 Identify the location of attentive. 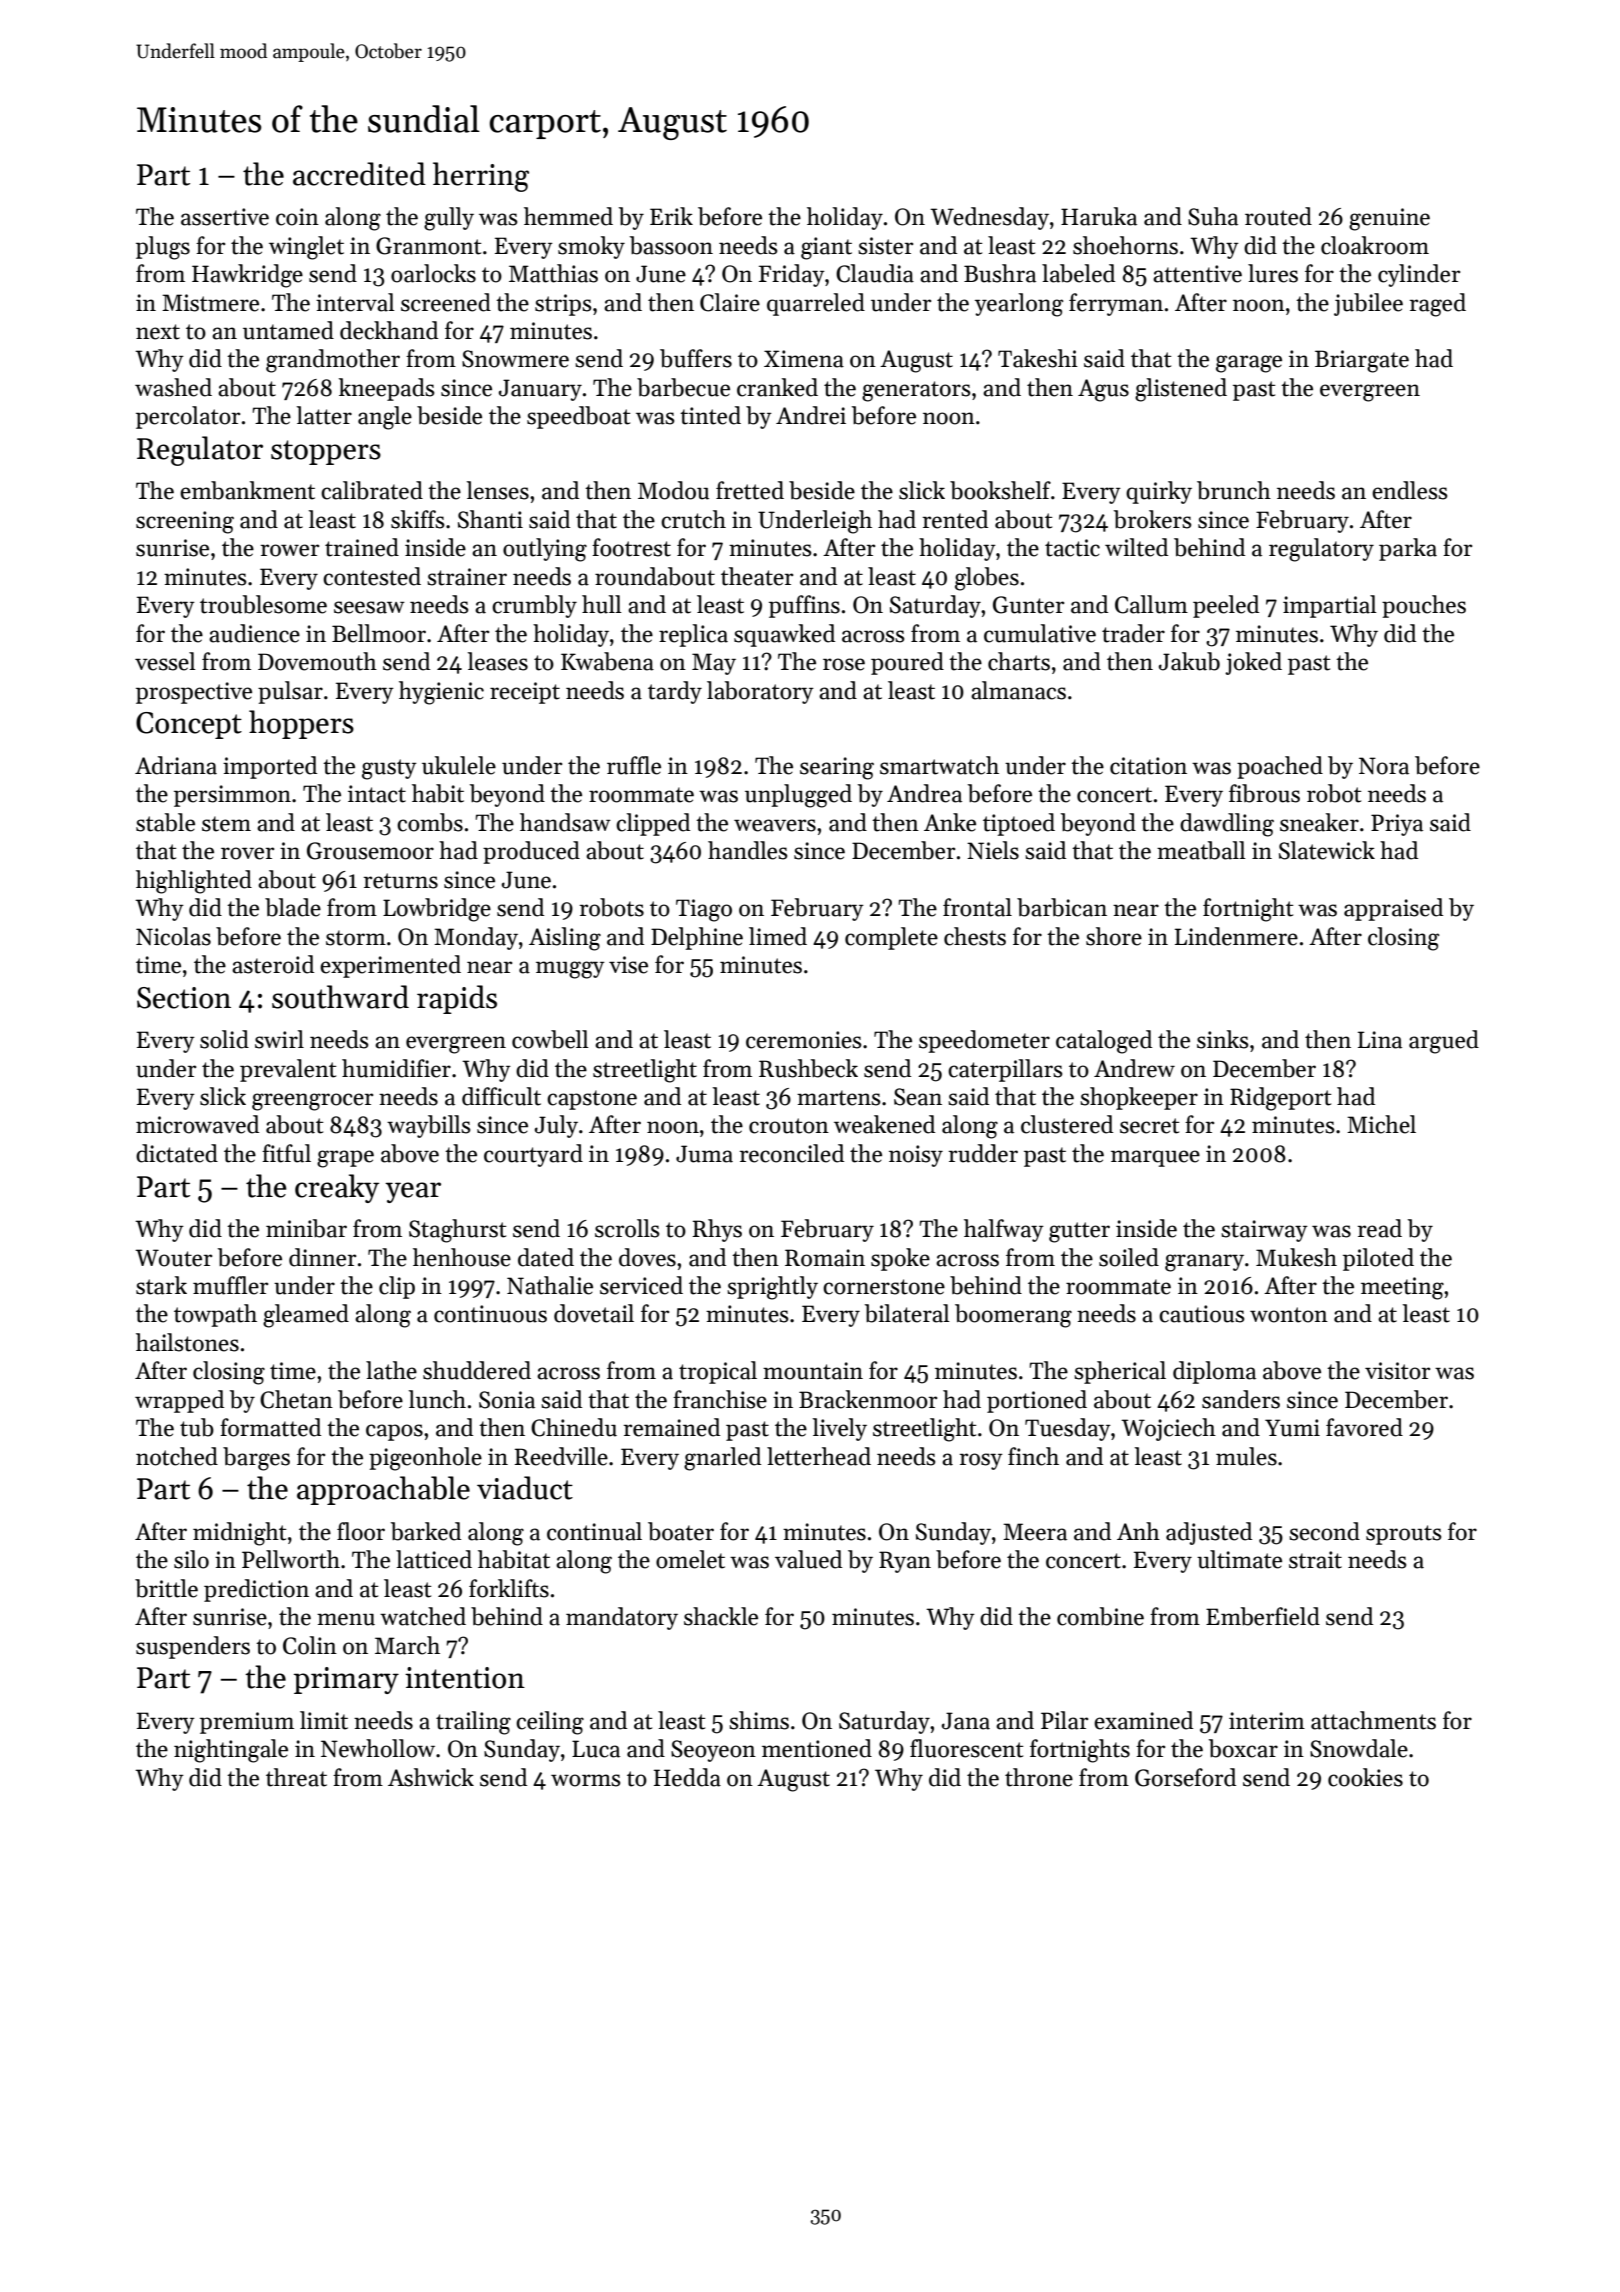
(1197, 274).
